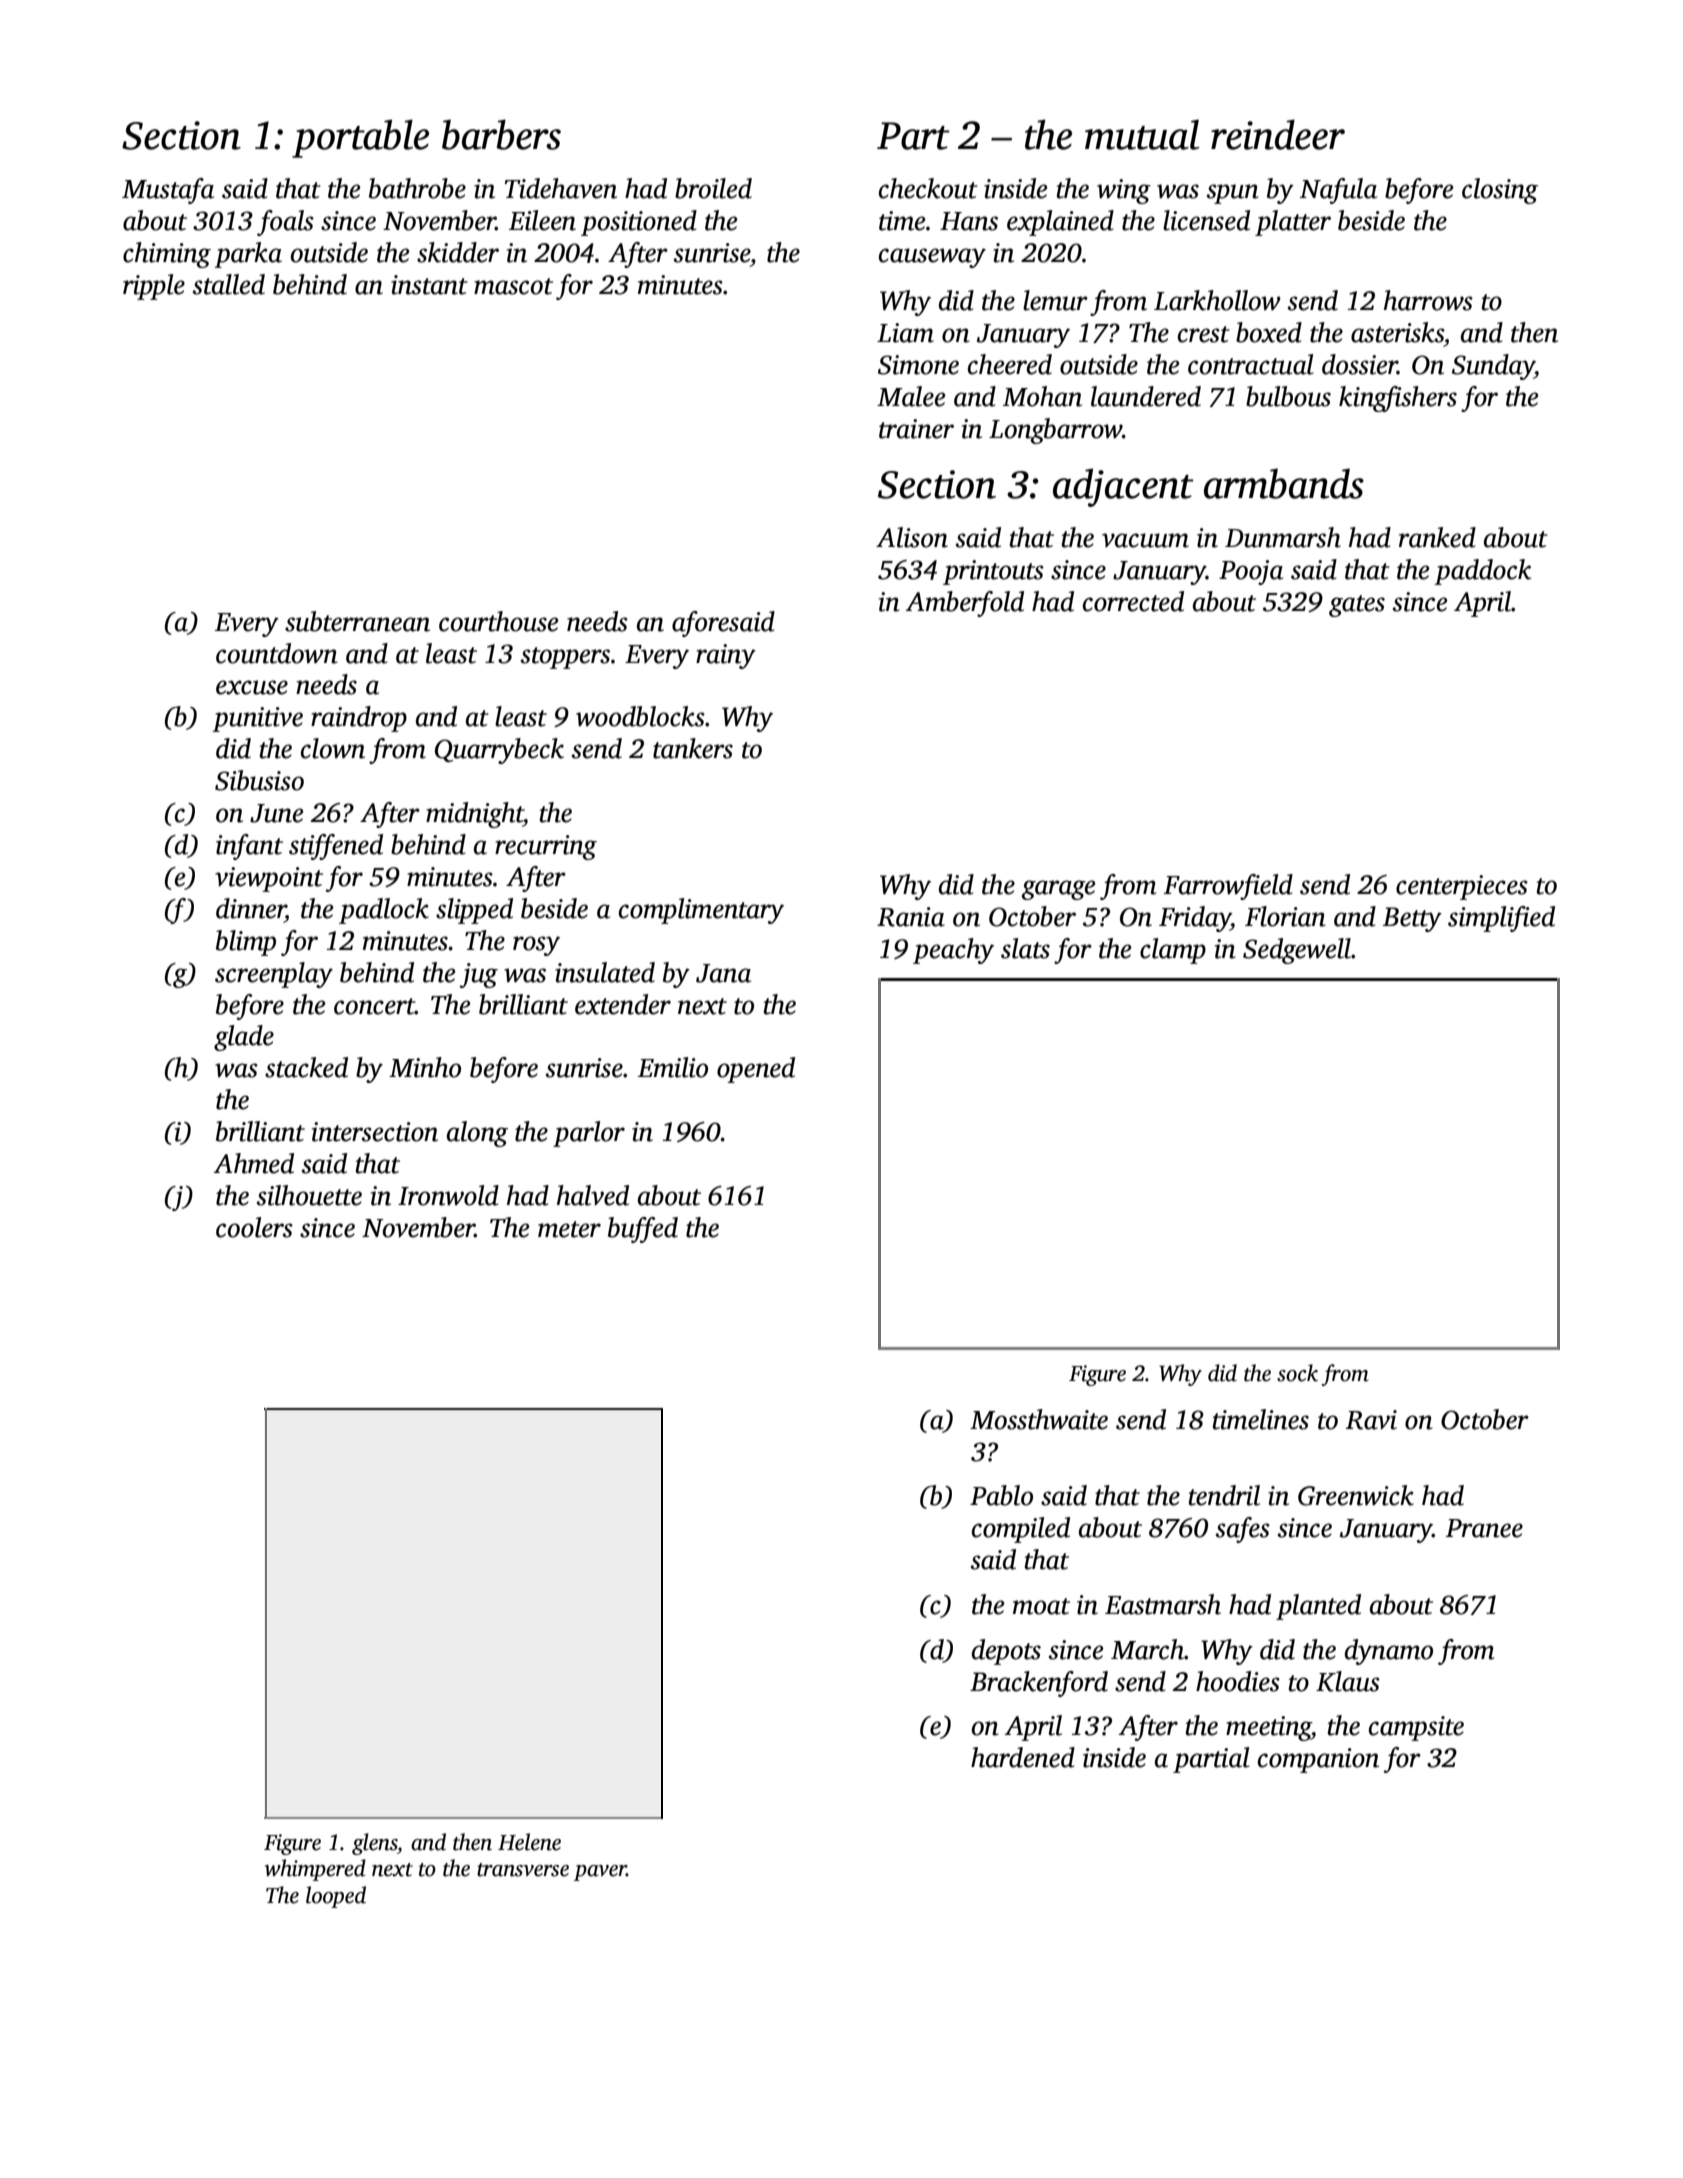  What do you see at coordinates (1356, 1495) in the image?
I see `Greenwick` at bounding box center [1356, 1495].
